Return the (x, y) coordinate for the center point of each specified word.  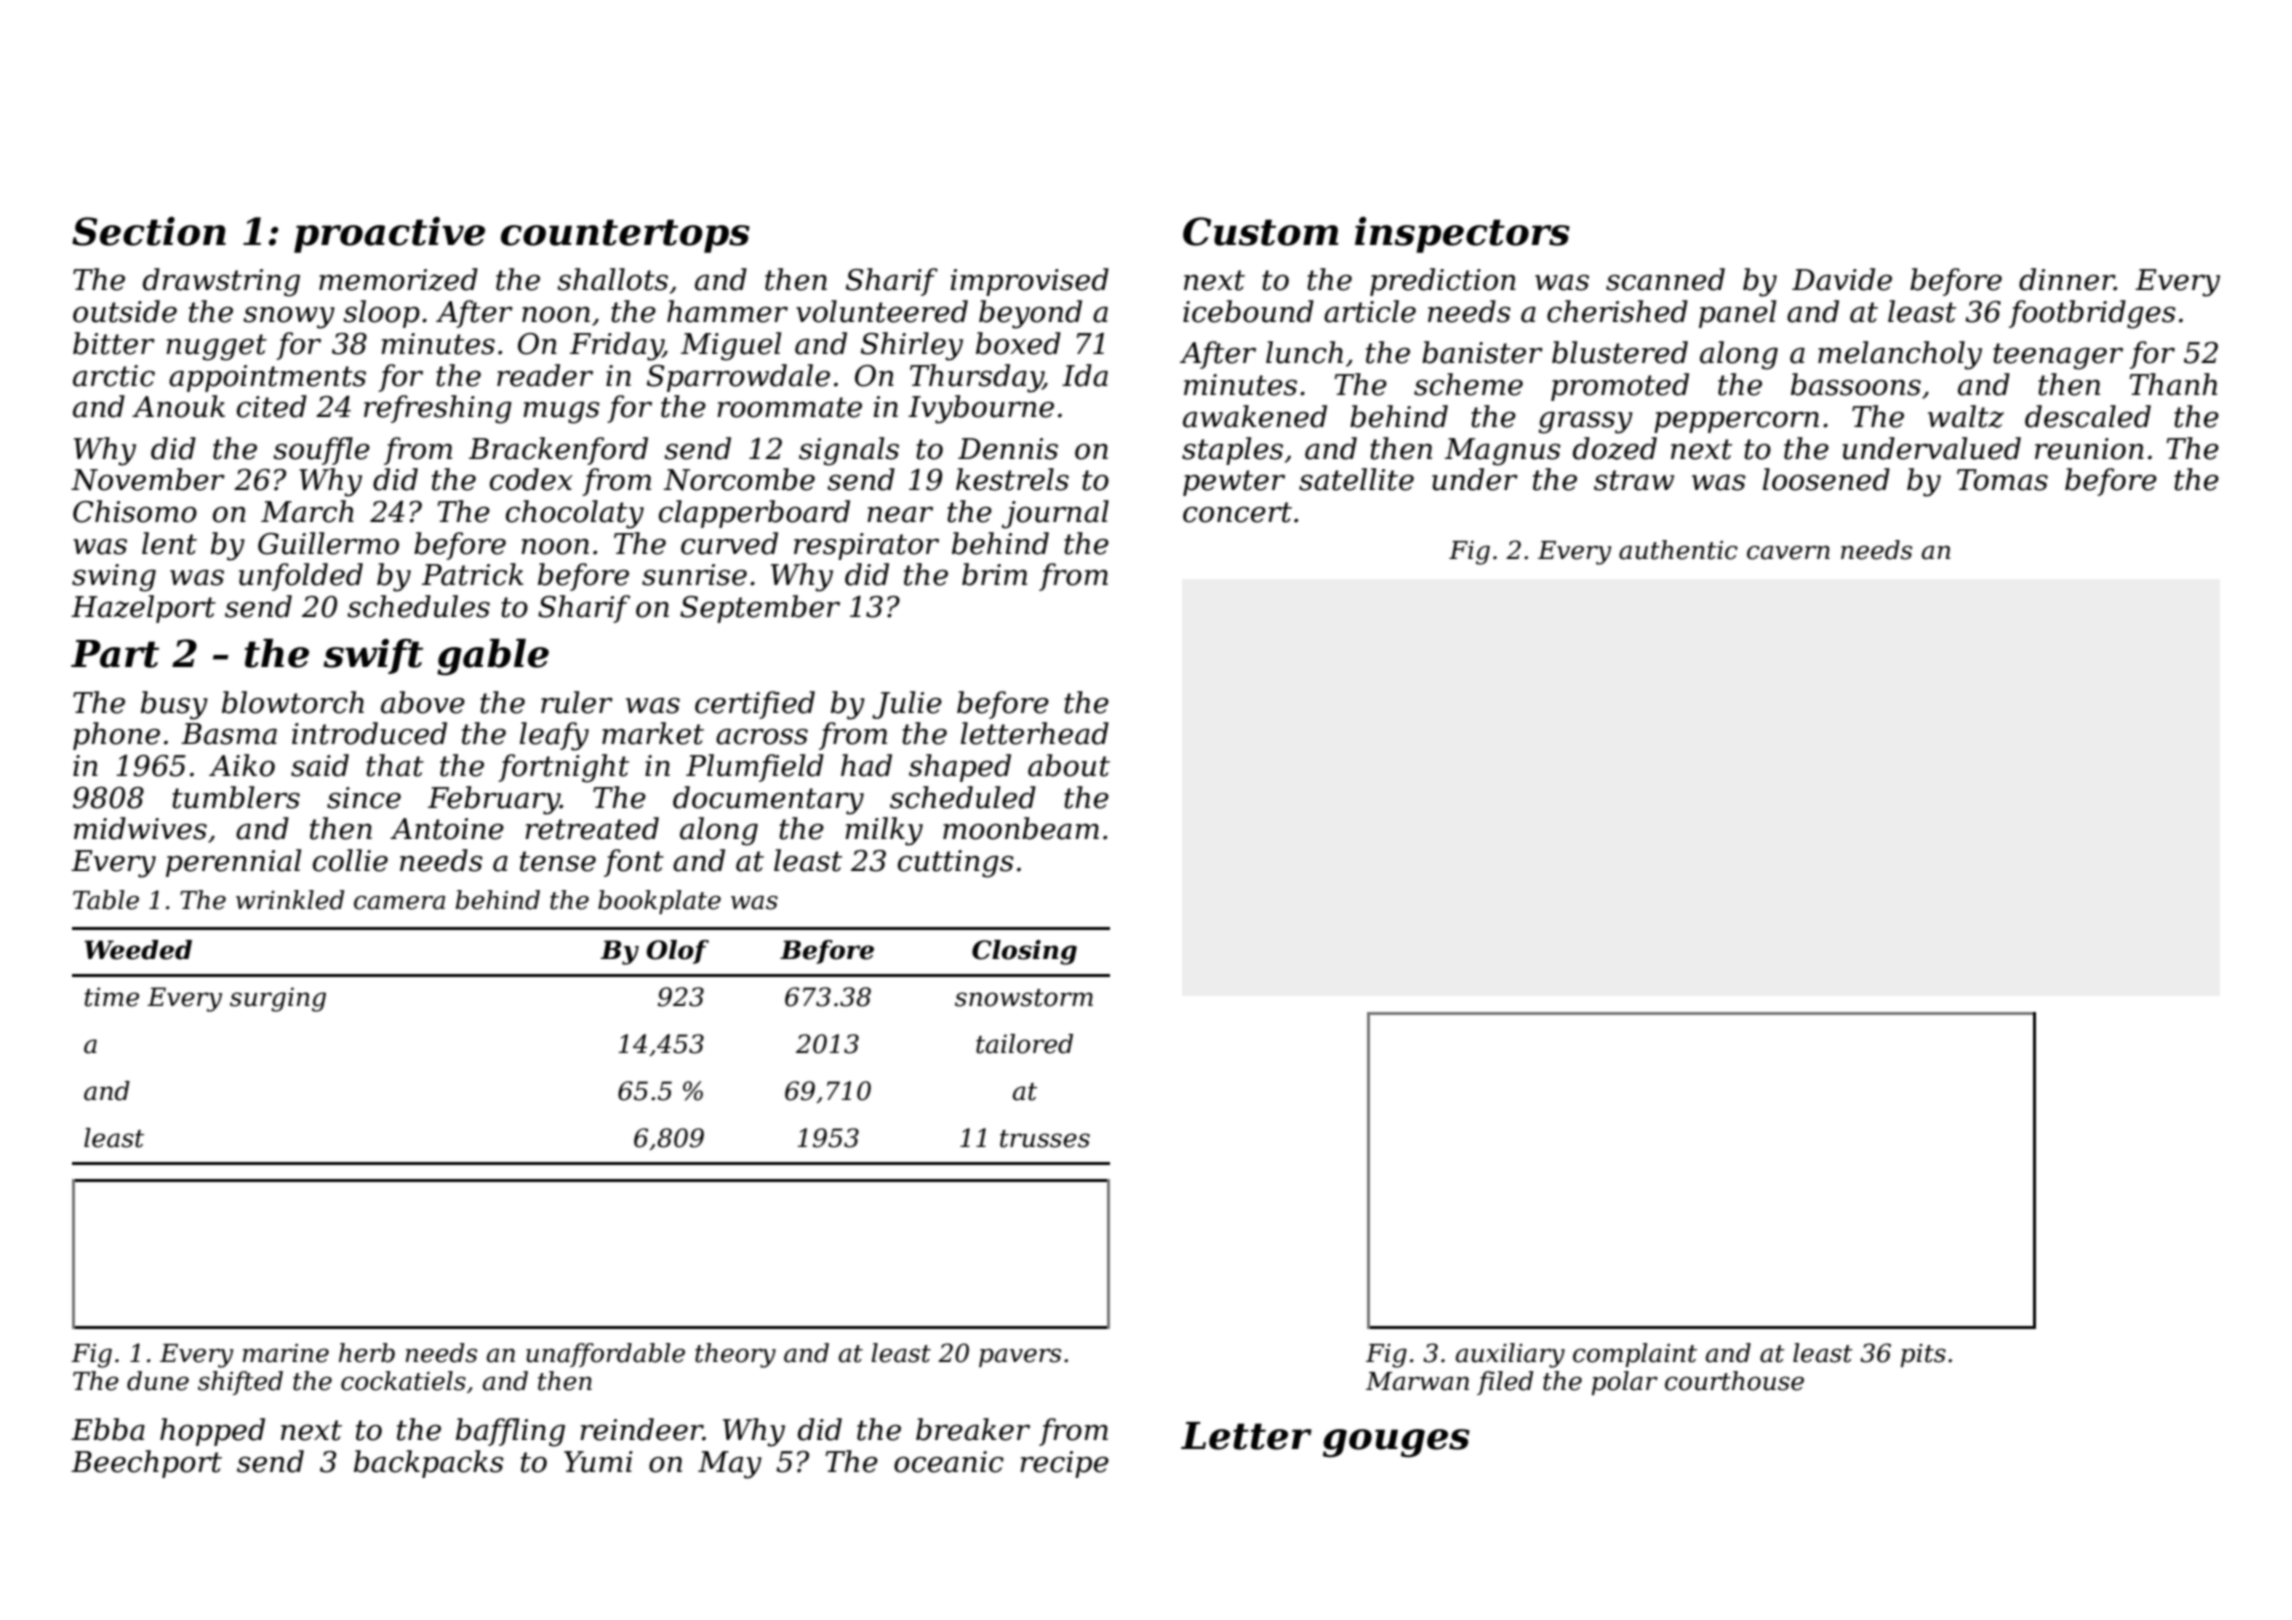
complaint (1635, 1355)
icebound (1248, 311)
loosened (1826, 479)
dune (158, 1381)
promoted (1620, 387)
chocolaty (575, 514)
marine (285, 1353)
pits (1923, 1355)
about (1069, 765)
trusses (1045, 1139)
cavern (1788, 552)
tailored (1024, 1044)
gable (493, 657)
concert (1237, 512)
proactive (389, 235)
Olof (677, 952)
